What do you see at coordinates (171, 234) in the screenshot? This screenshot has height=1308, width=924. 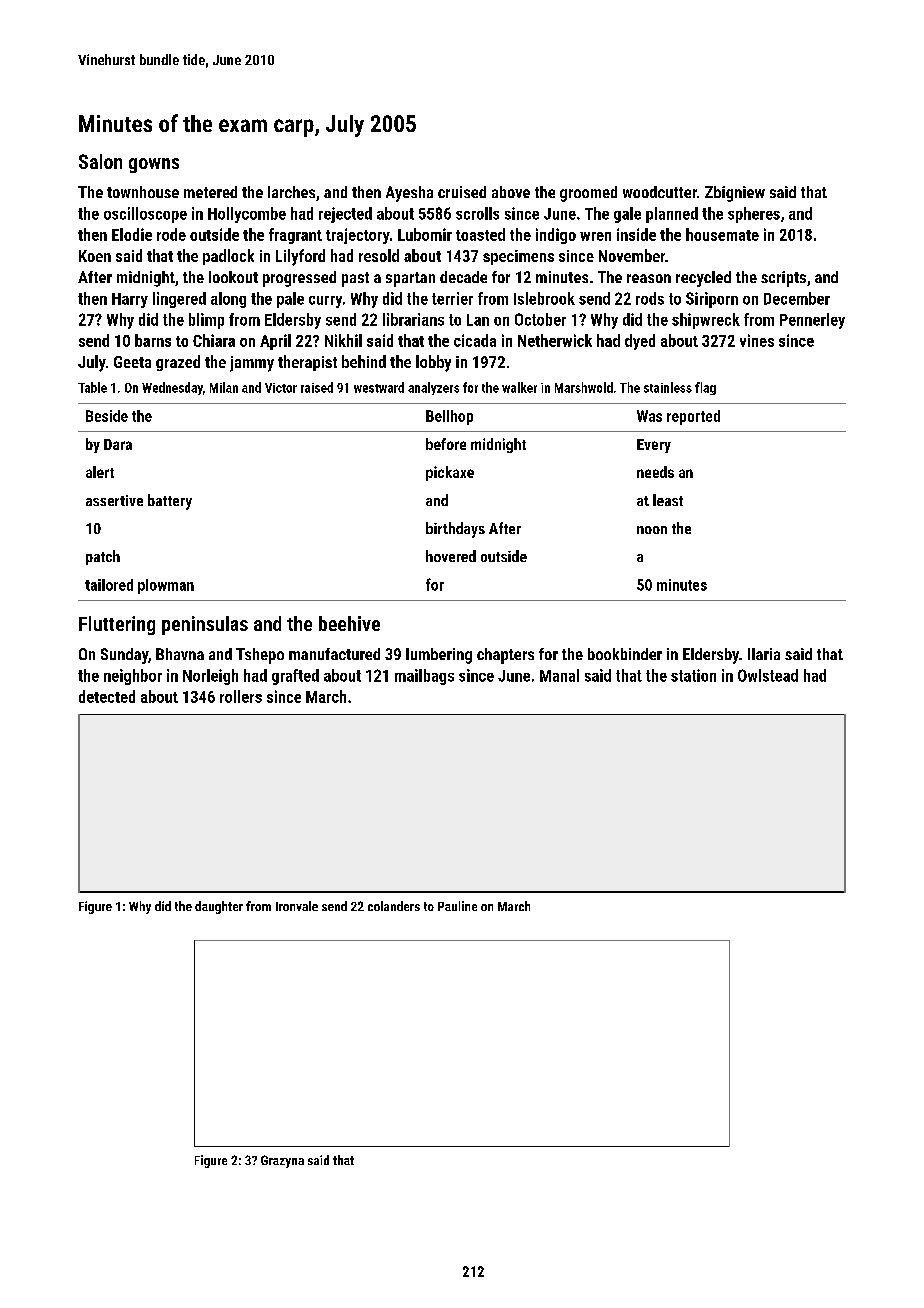 I see `rode` at bounding box center [171, 234].
